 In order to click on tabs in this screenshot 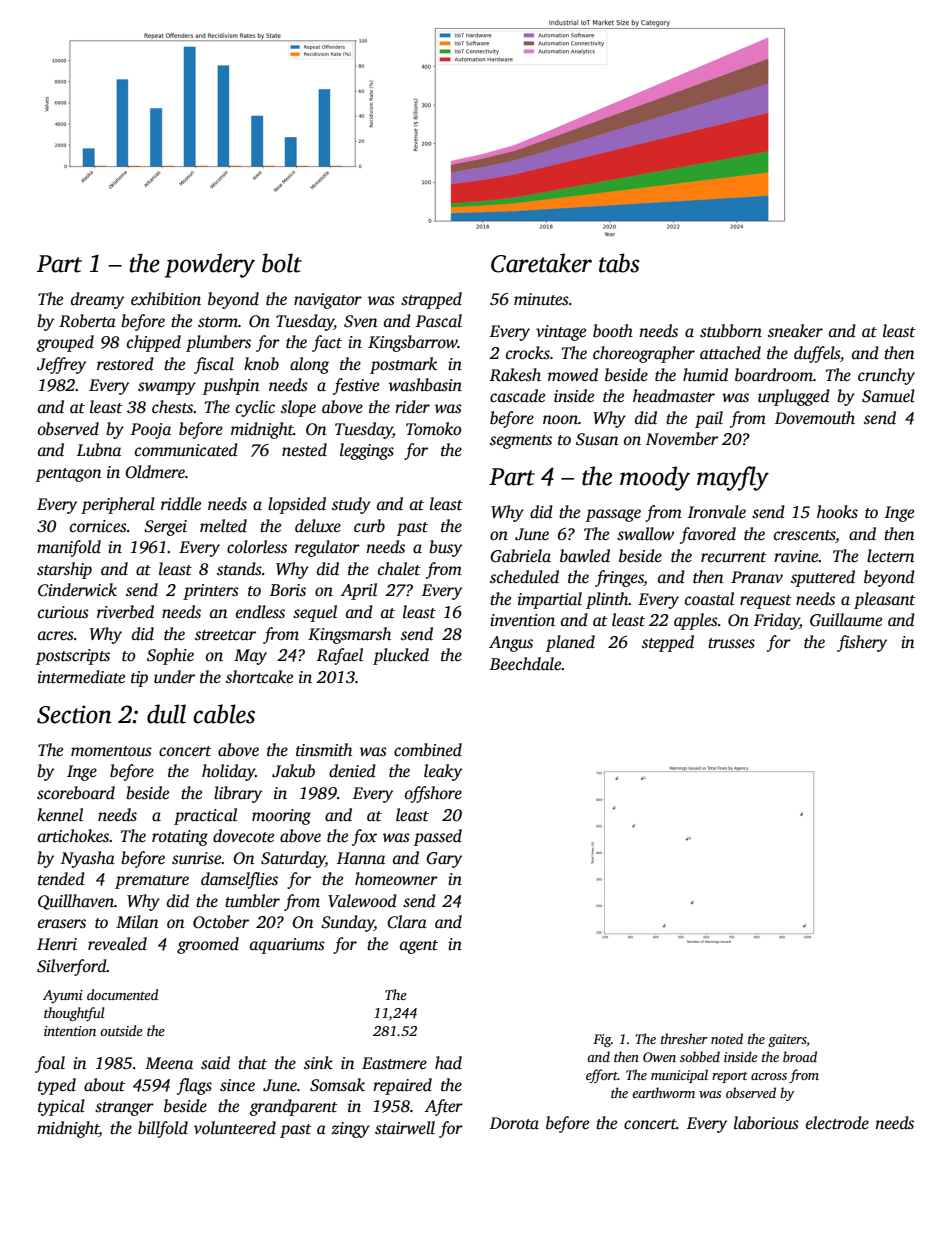, I will do `click(619, 263)`.
